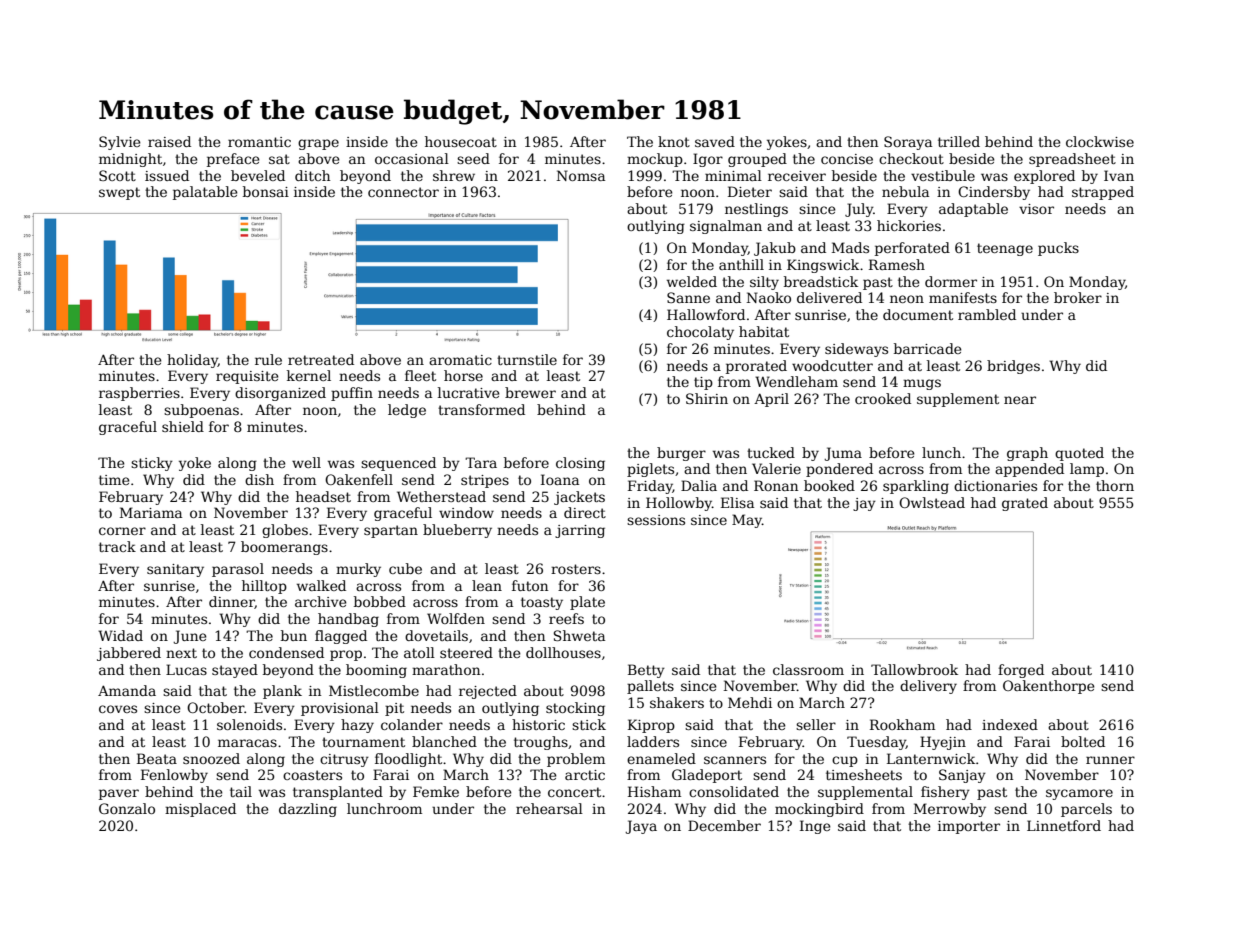  What do you see at coordinates (318, 144) in the image?
I see `grape` at bounding box center [318, 144].
